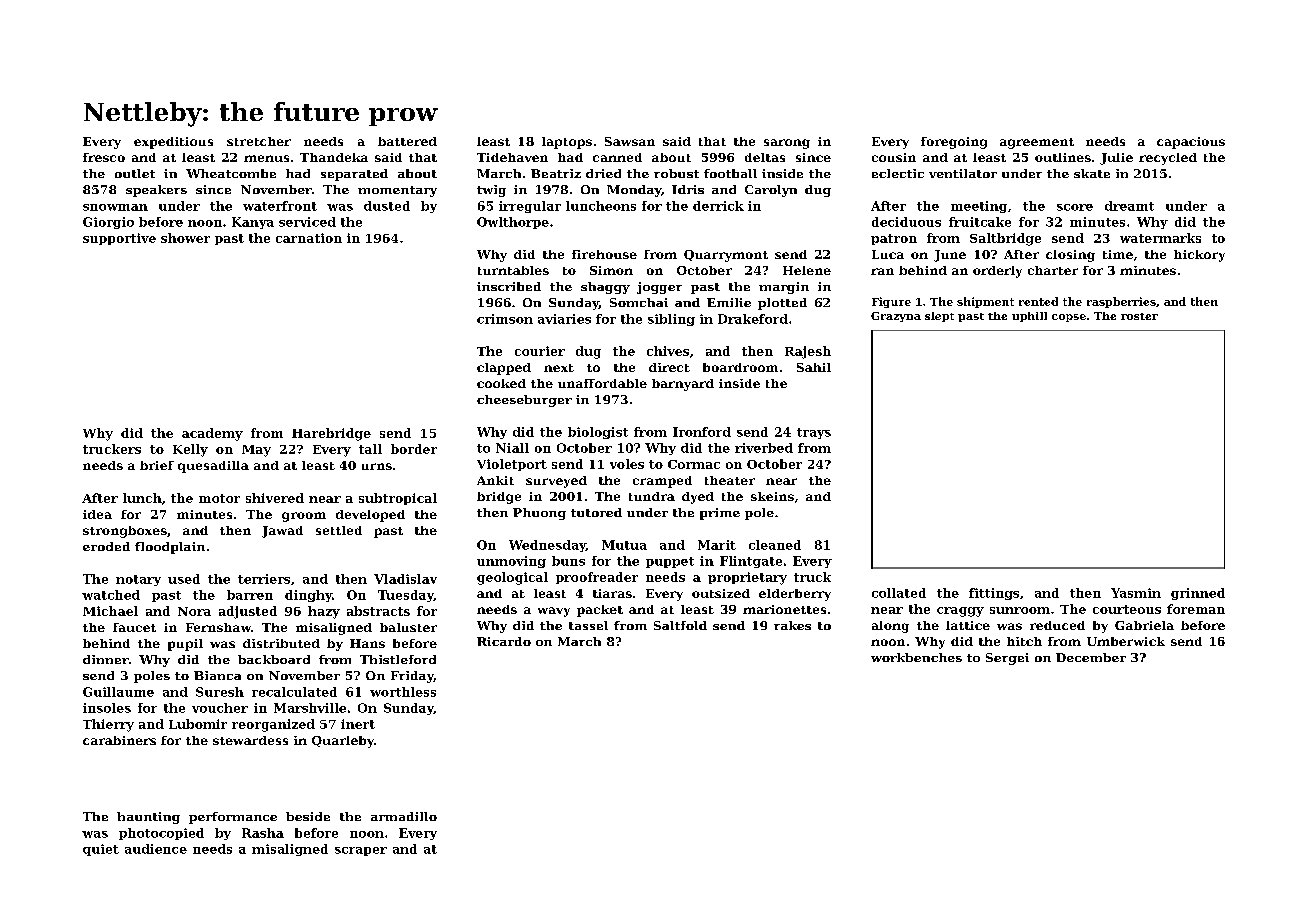 This screenshot has width=1308, height=924. Describe the element at coordinates (1196, 609) in the screenshot. I see `foreman` at that location.
